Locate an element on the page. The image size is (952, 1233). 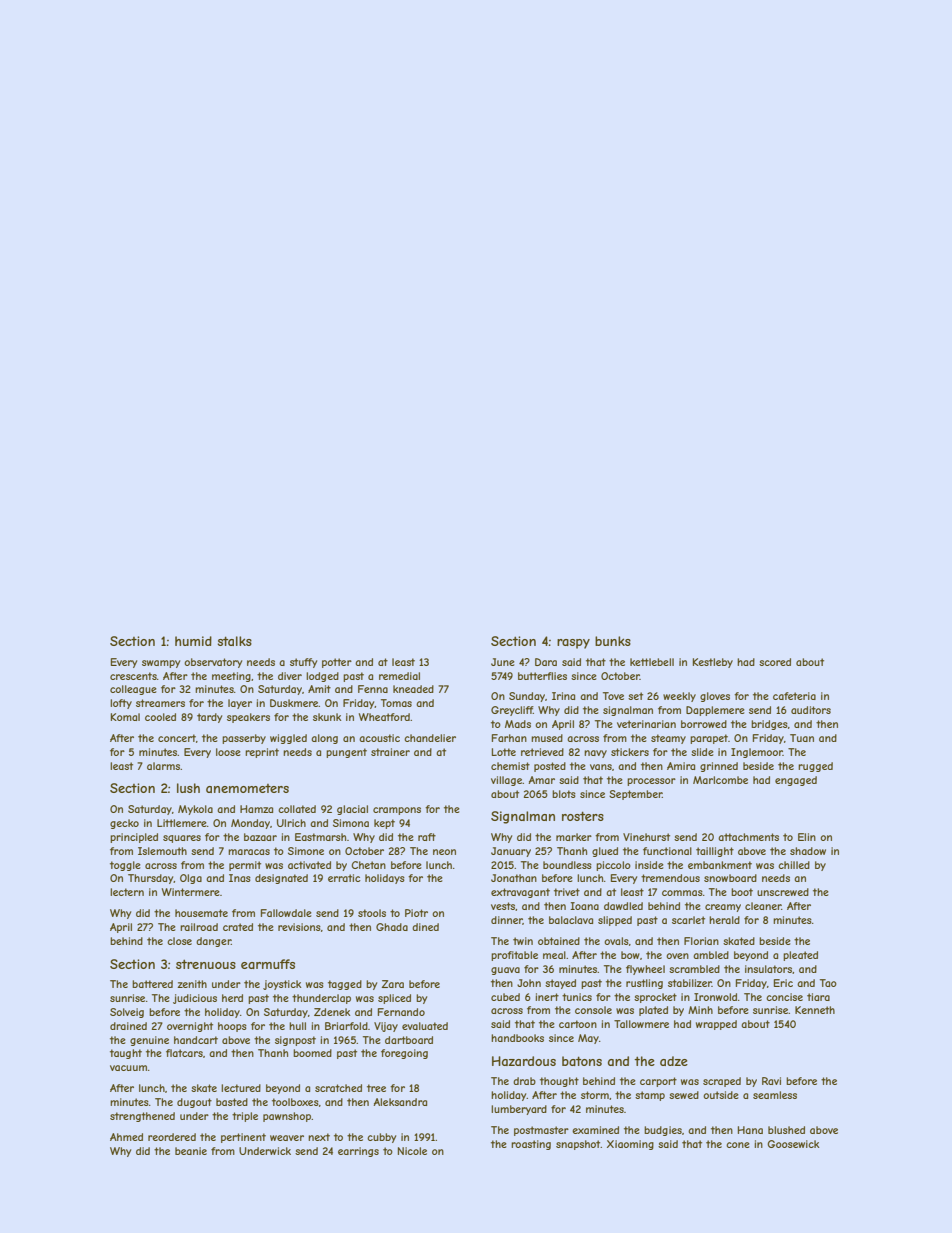
streamers is located at coordinates (160, 703).
